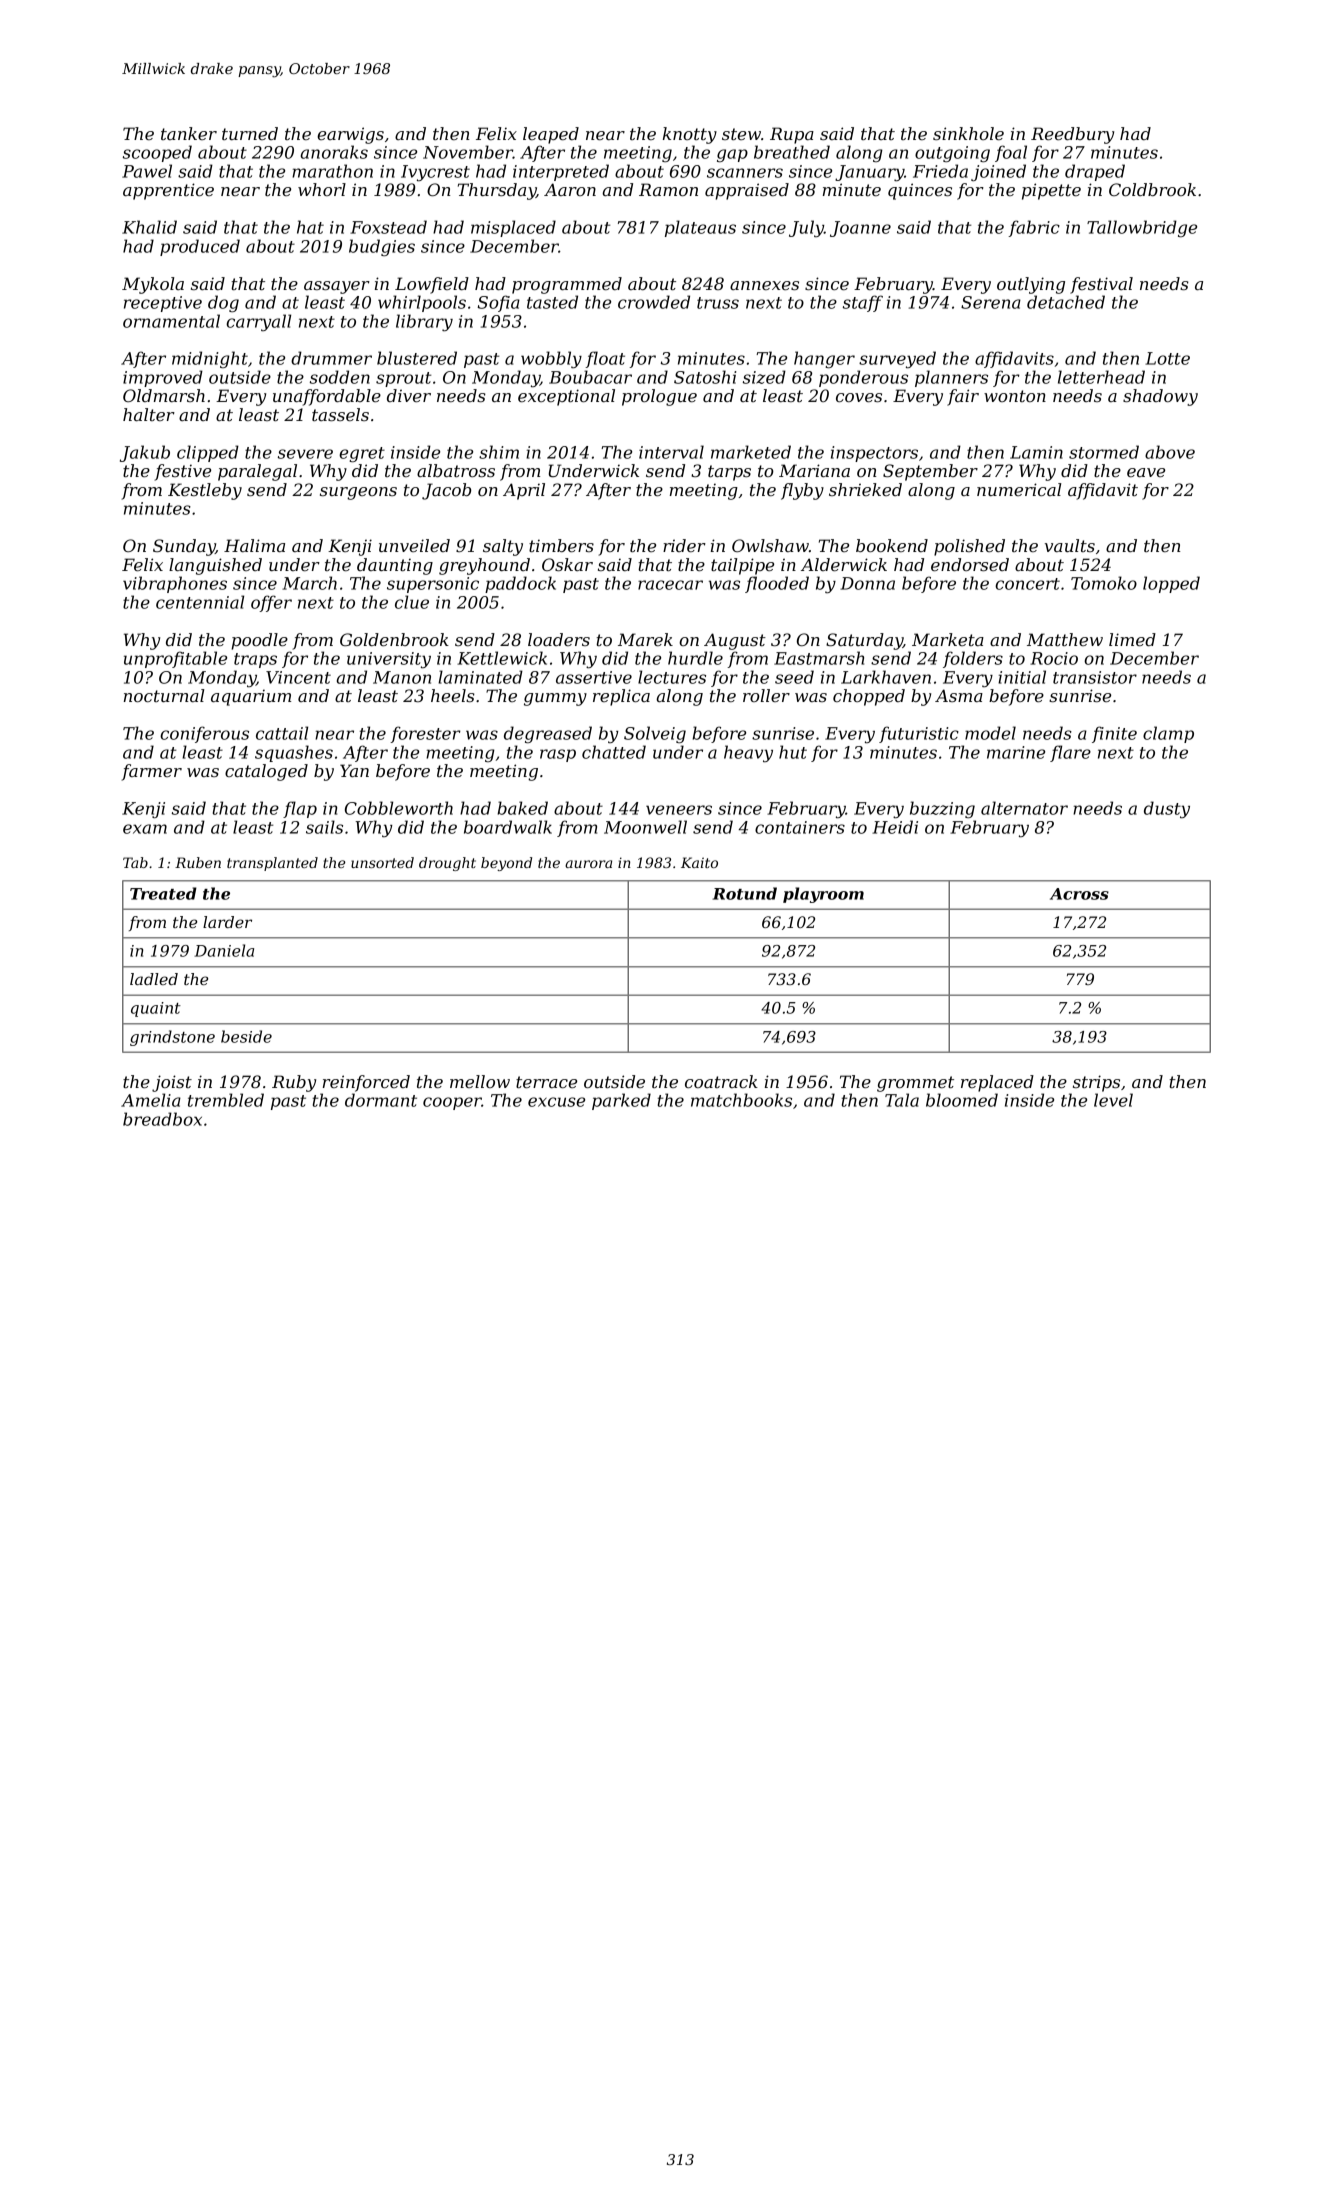  Describe the element at coordinates (350, 135) in the image. I see `earwigs` at that location.
